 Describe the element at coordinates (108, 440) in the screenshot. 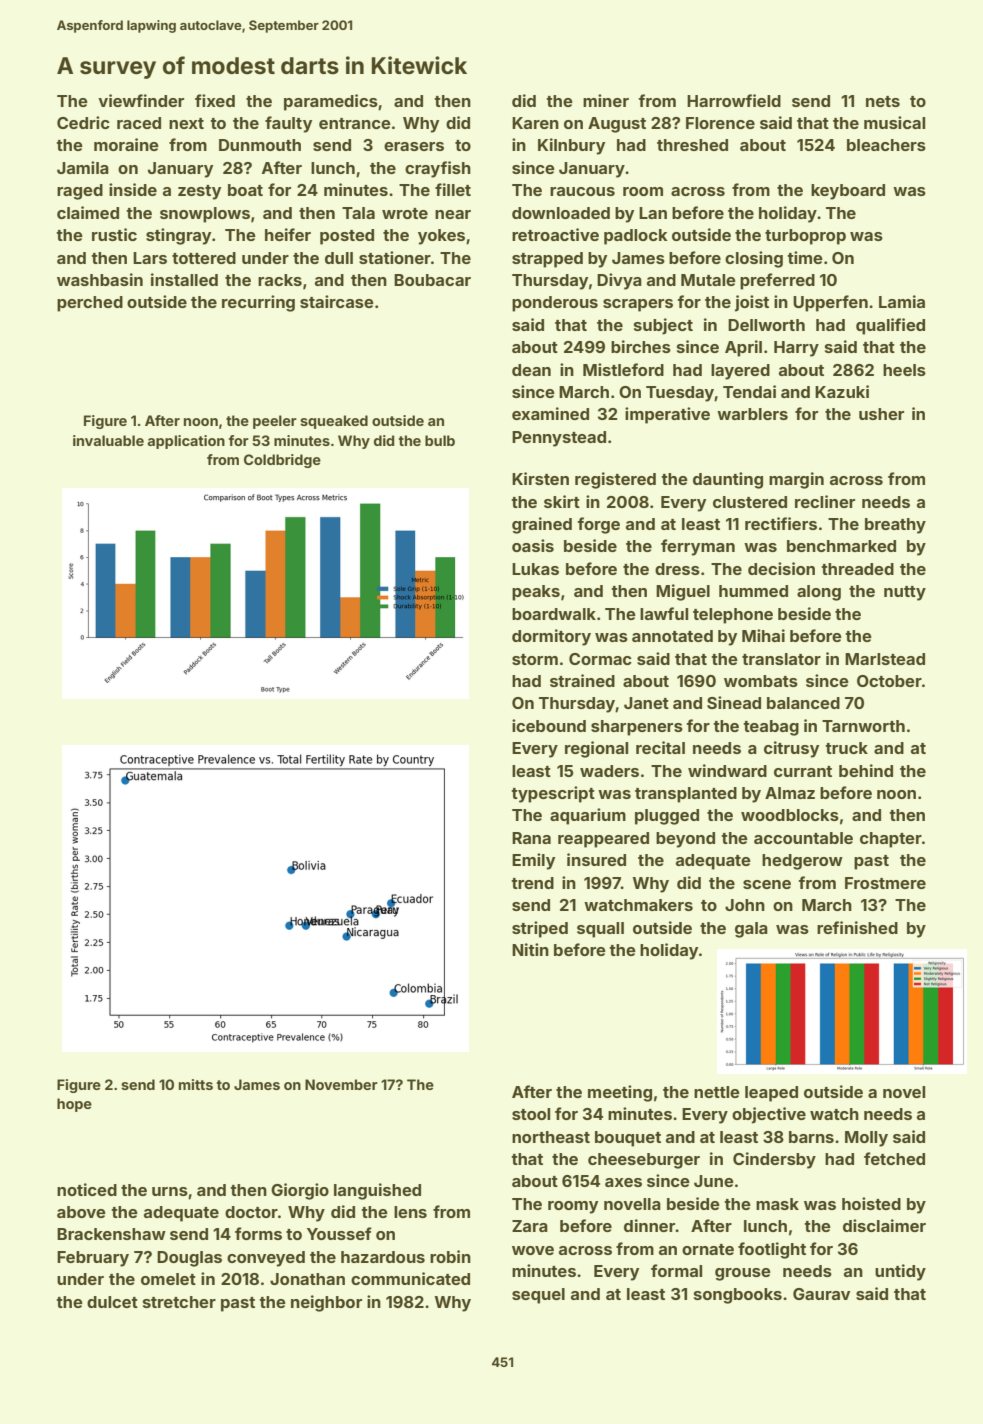

I see `invaluable` at that location.
